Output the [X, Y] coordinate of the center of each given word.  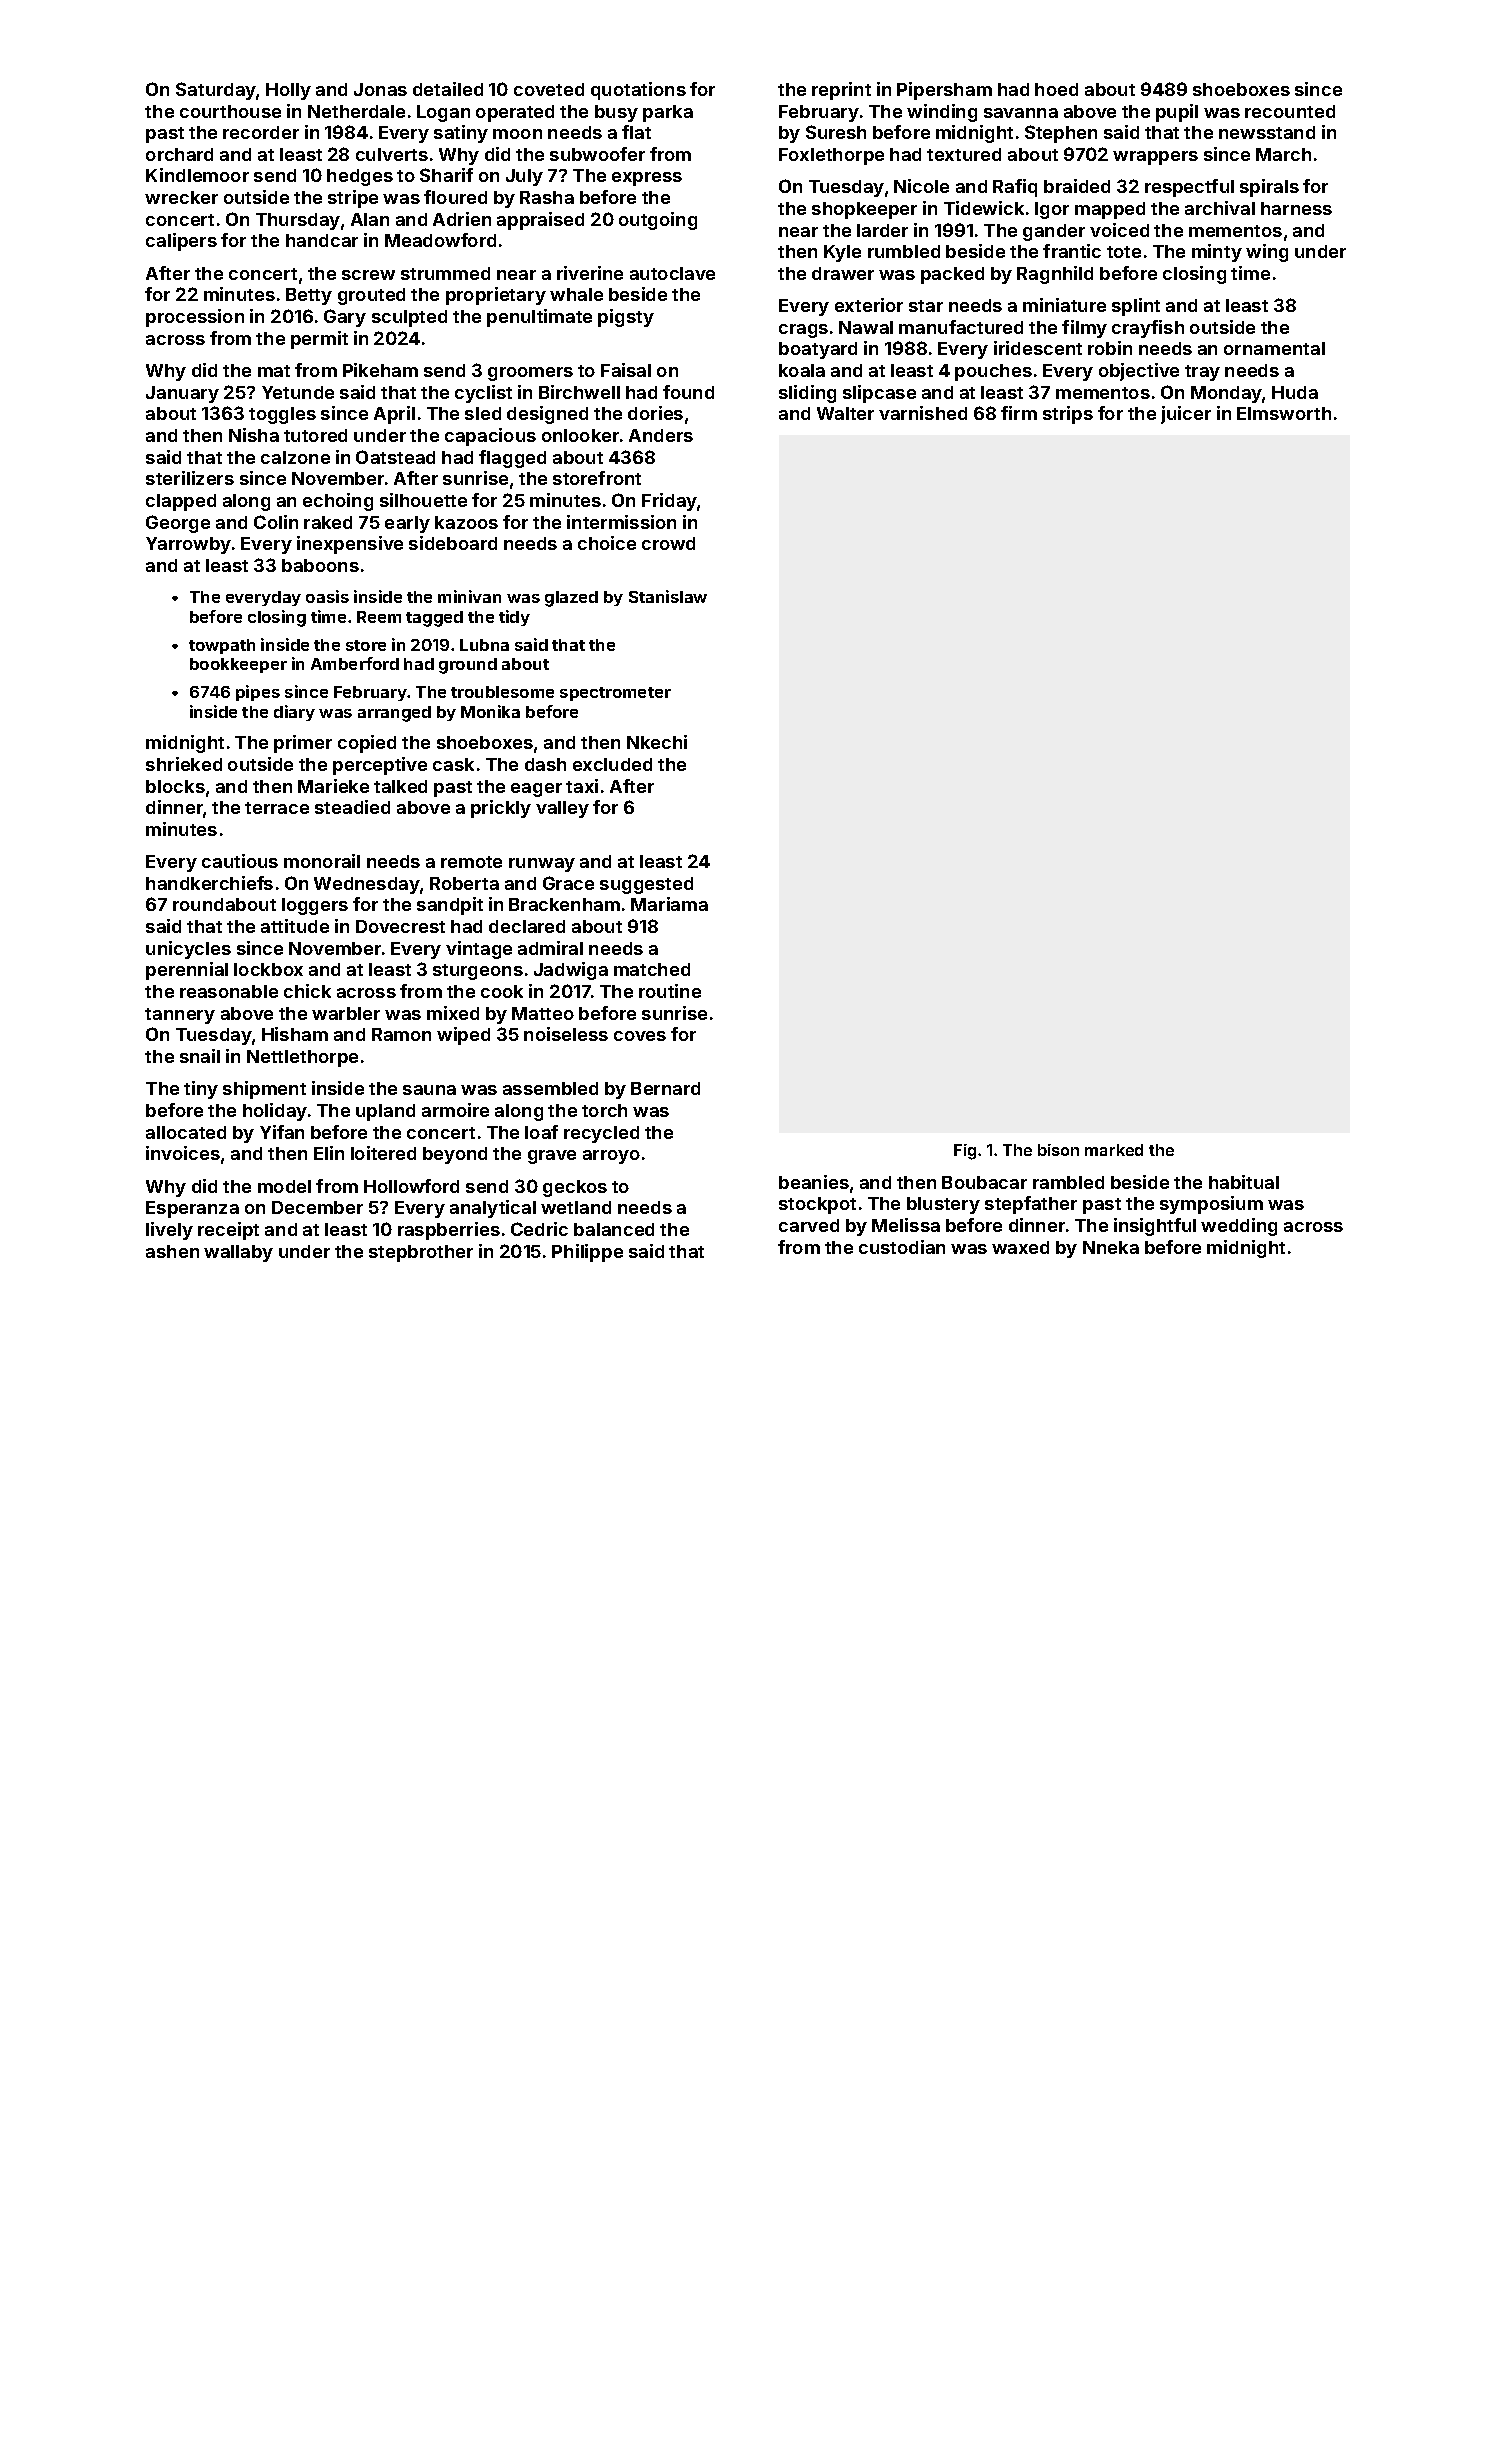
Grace [568, 883]
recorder [261, 132]
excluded [612, 764]
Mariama [669, 904]
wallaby [238, 1253]
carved [809, 1225]
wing [1267, 253]
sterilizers [190, 478]
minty [1217, 253]
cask [453, 764]
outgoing [658, 221]
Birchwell [579, 392]
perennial [187, 971]
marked [1114, 1150]
